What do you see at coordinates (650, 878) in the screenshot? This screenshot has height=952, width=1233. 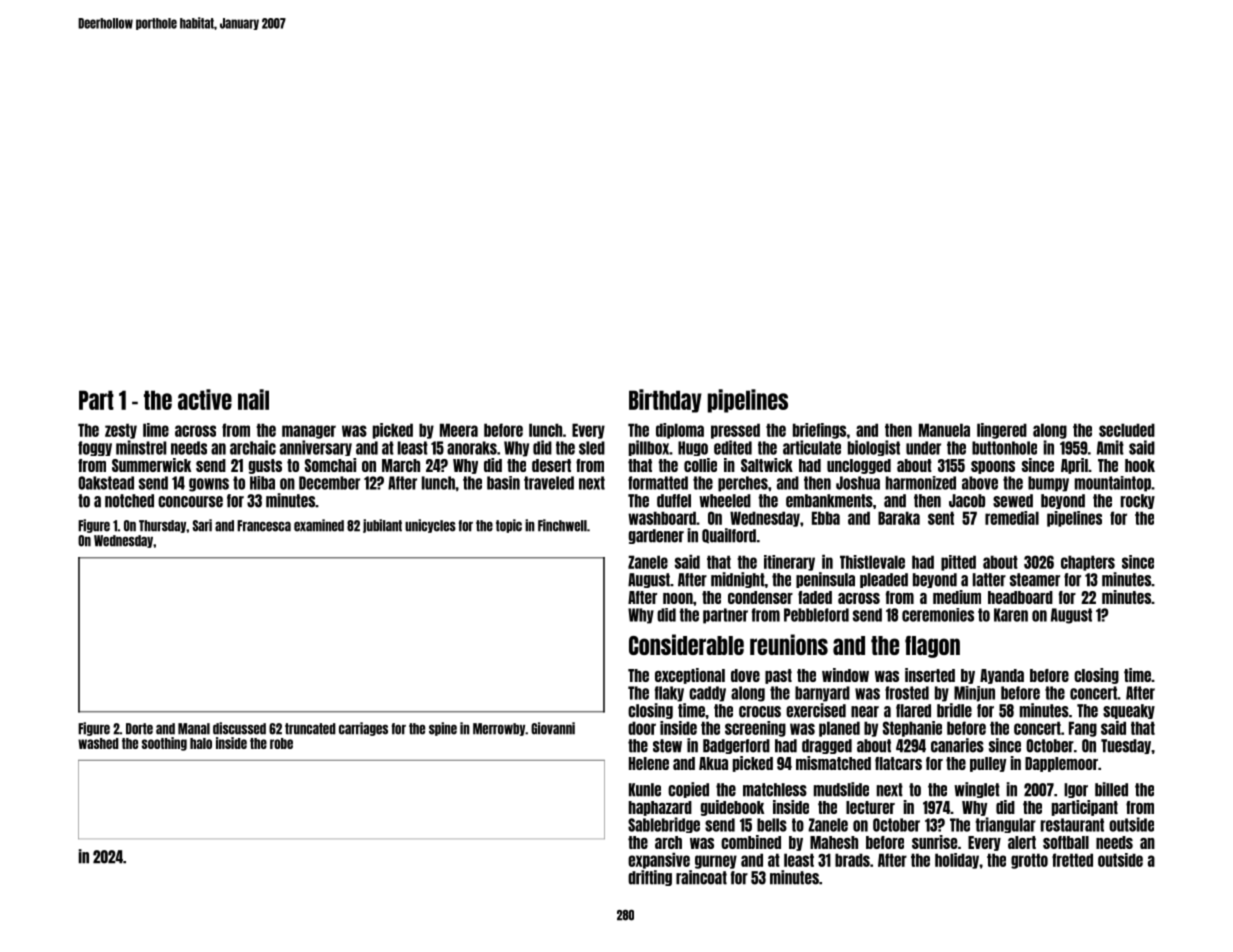 I see `drifting` at bounding box center [650, 878].
